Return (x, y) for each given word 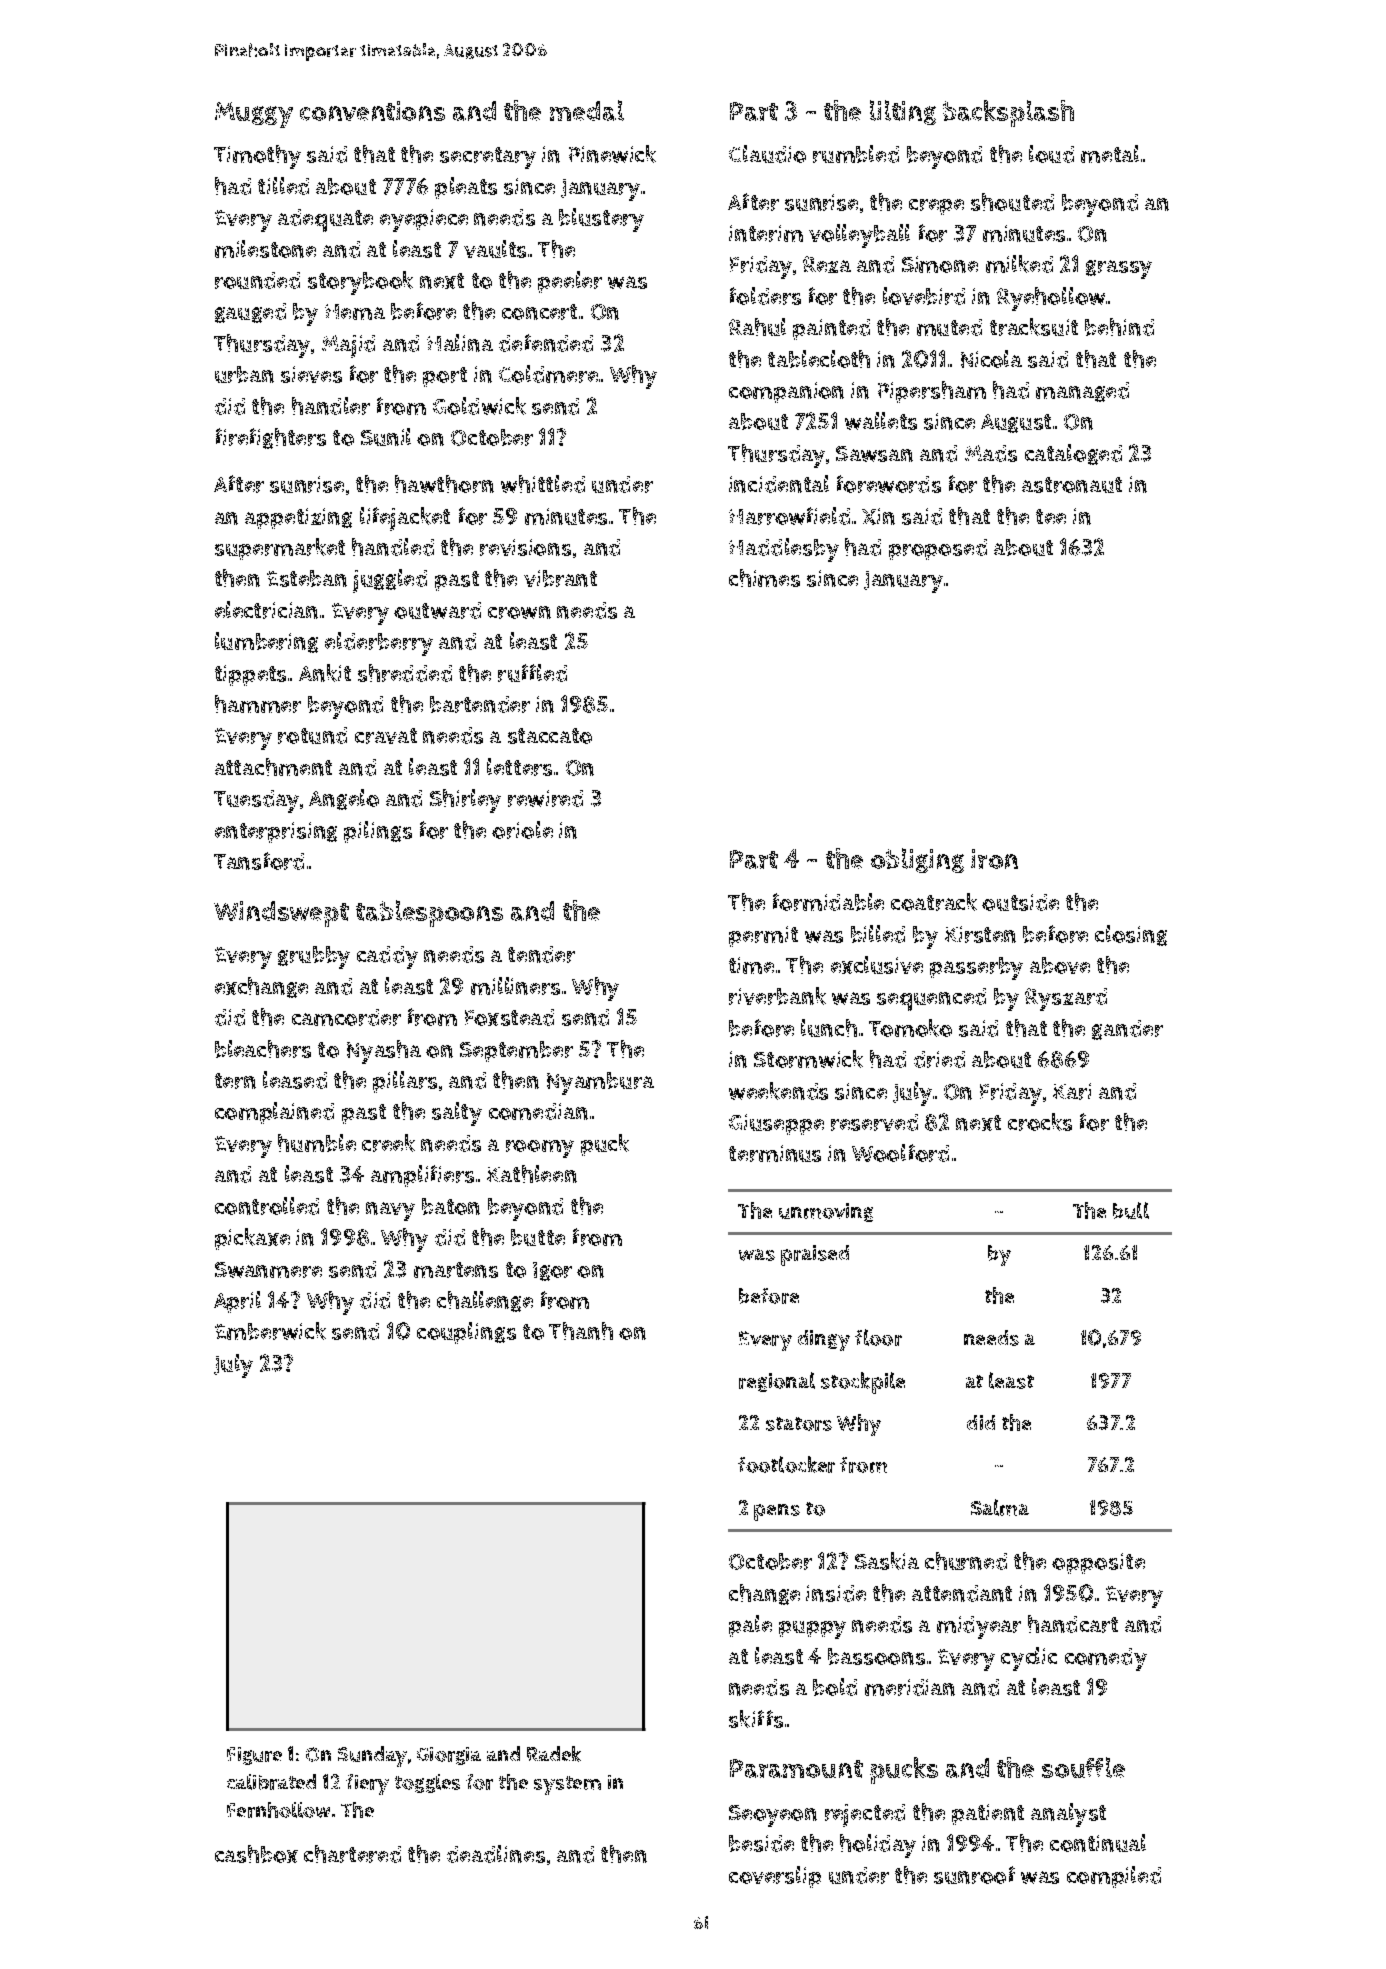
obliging (917, 860)
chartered (352, 1854)
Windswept (281, 914)
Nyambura (600, 1083)
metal (1110, 154)
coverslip (775, 1877)
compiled (1114, 1877)
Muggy (254, 115)
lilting (903, 112)
